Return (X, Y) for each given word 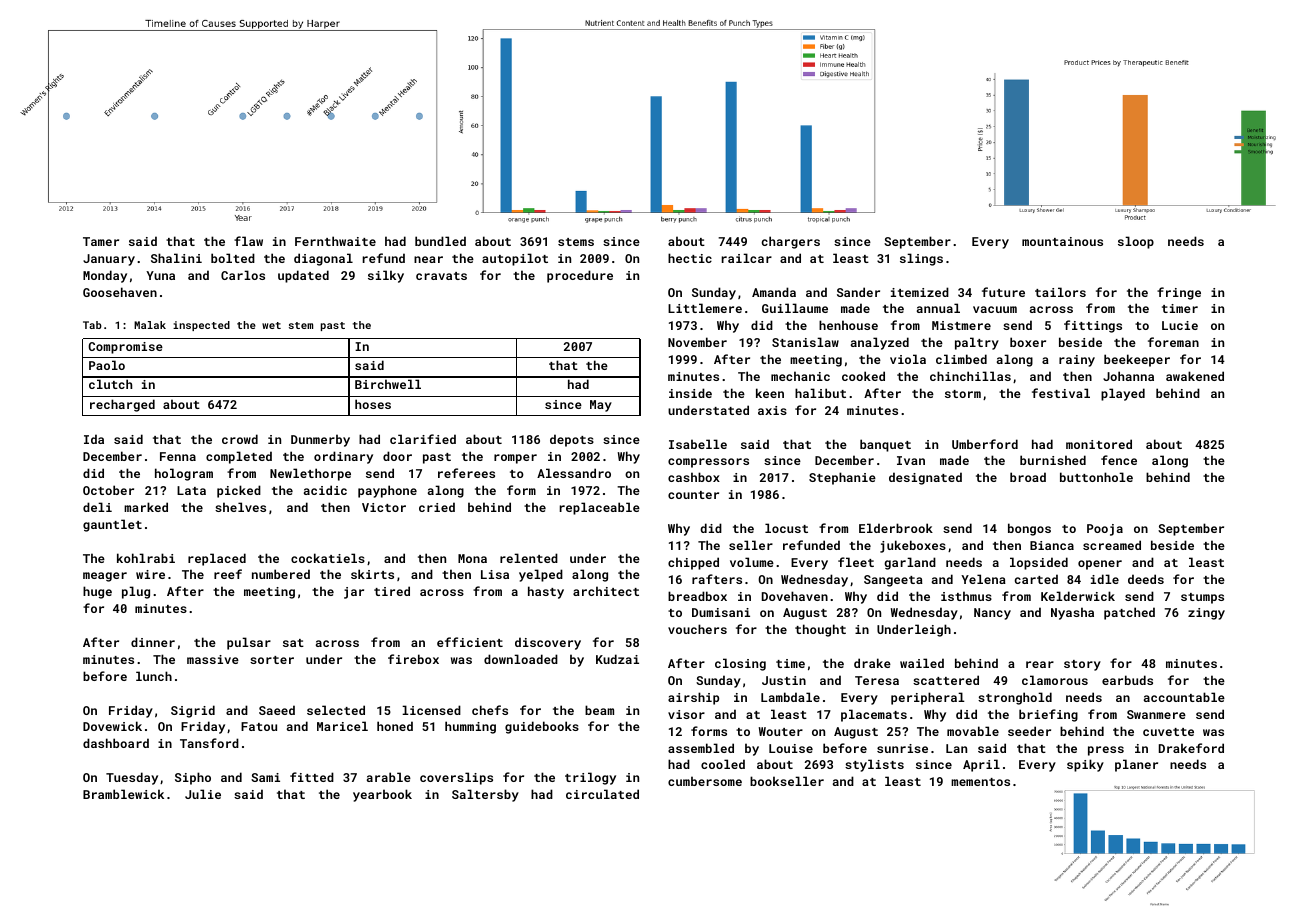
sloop (1136, 242)
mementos (980, 782)
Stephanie (842, 478)
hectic (690, 258)
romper (515, 459)
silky (386, 276)
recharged (122, 405)
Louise (791, 748)
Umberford (985, 444)
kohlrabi (146, 558)
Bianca (1052, 545)
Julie (203, 794)
